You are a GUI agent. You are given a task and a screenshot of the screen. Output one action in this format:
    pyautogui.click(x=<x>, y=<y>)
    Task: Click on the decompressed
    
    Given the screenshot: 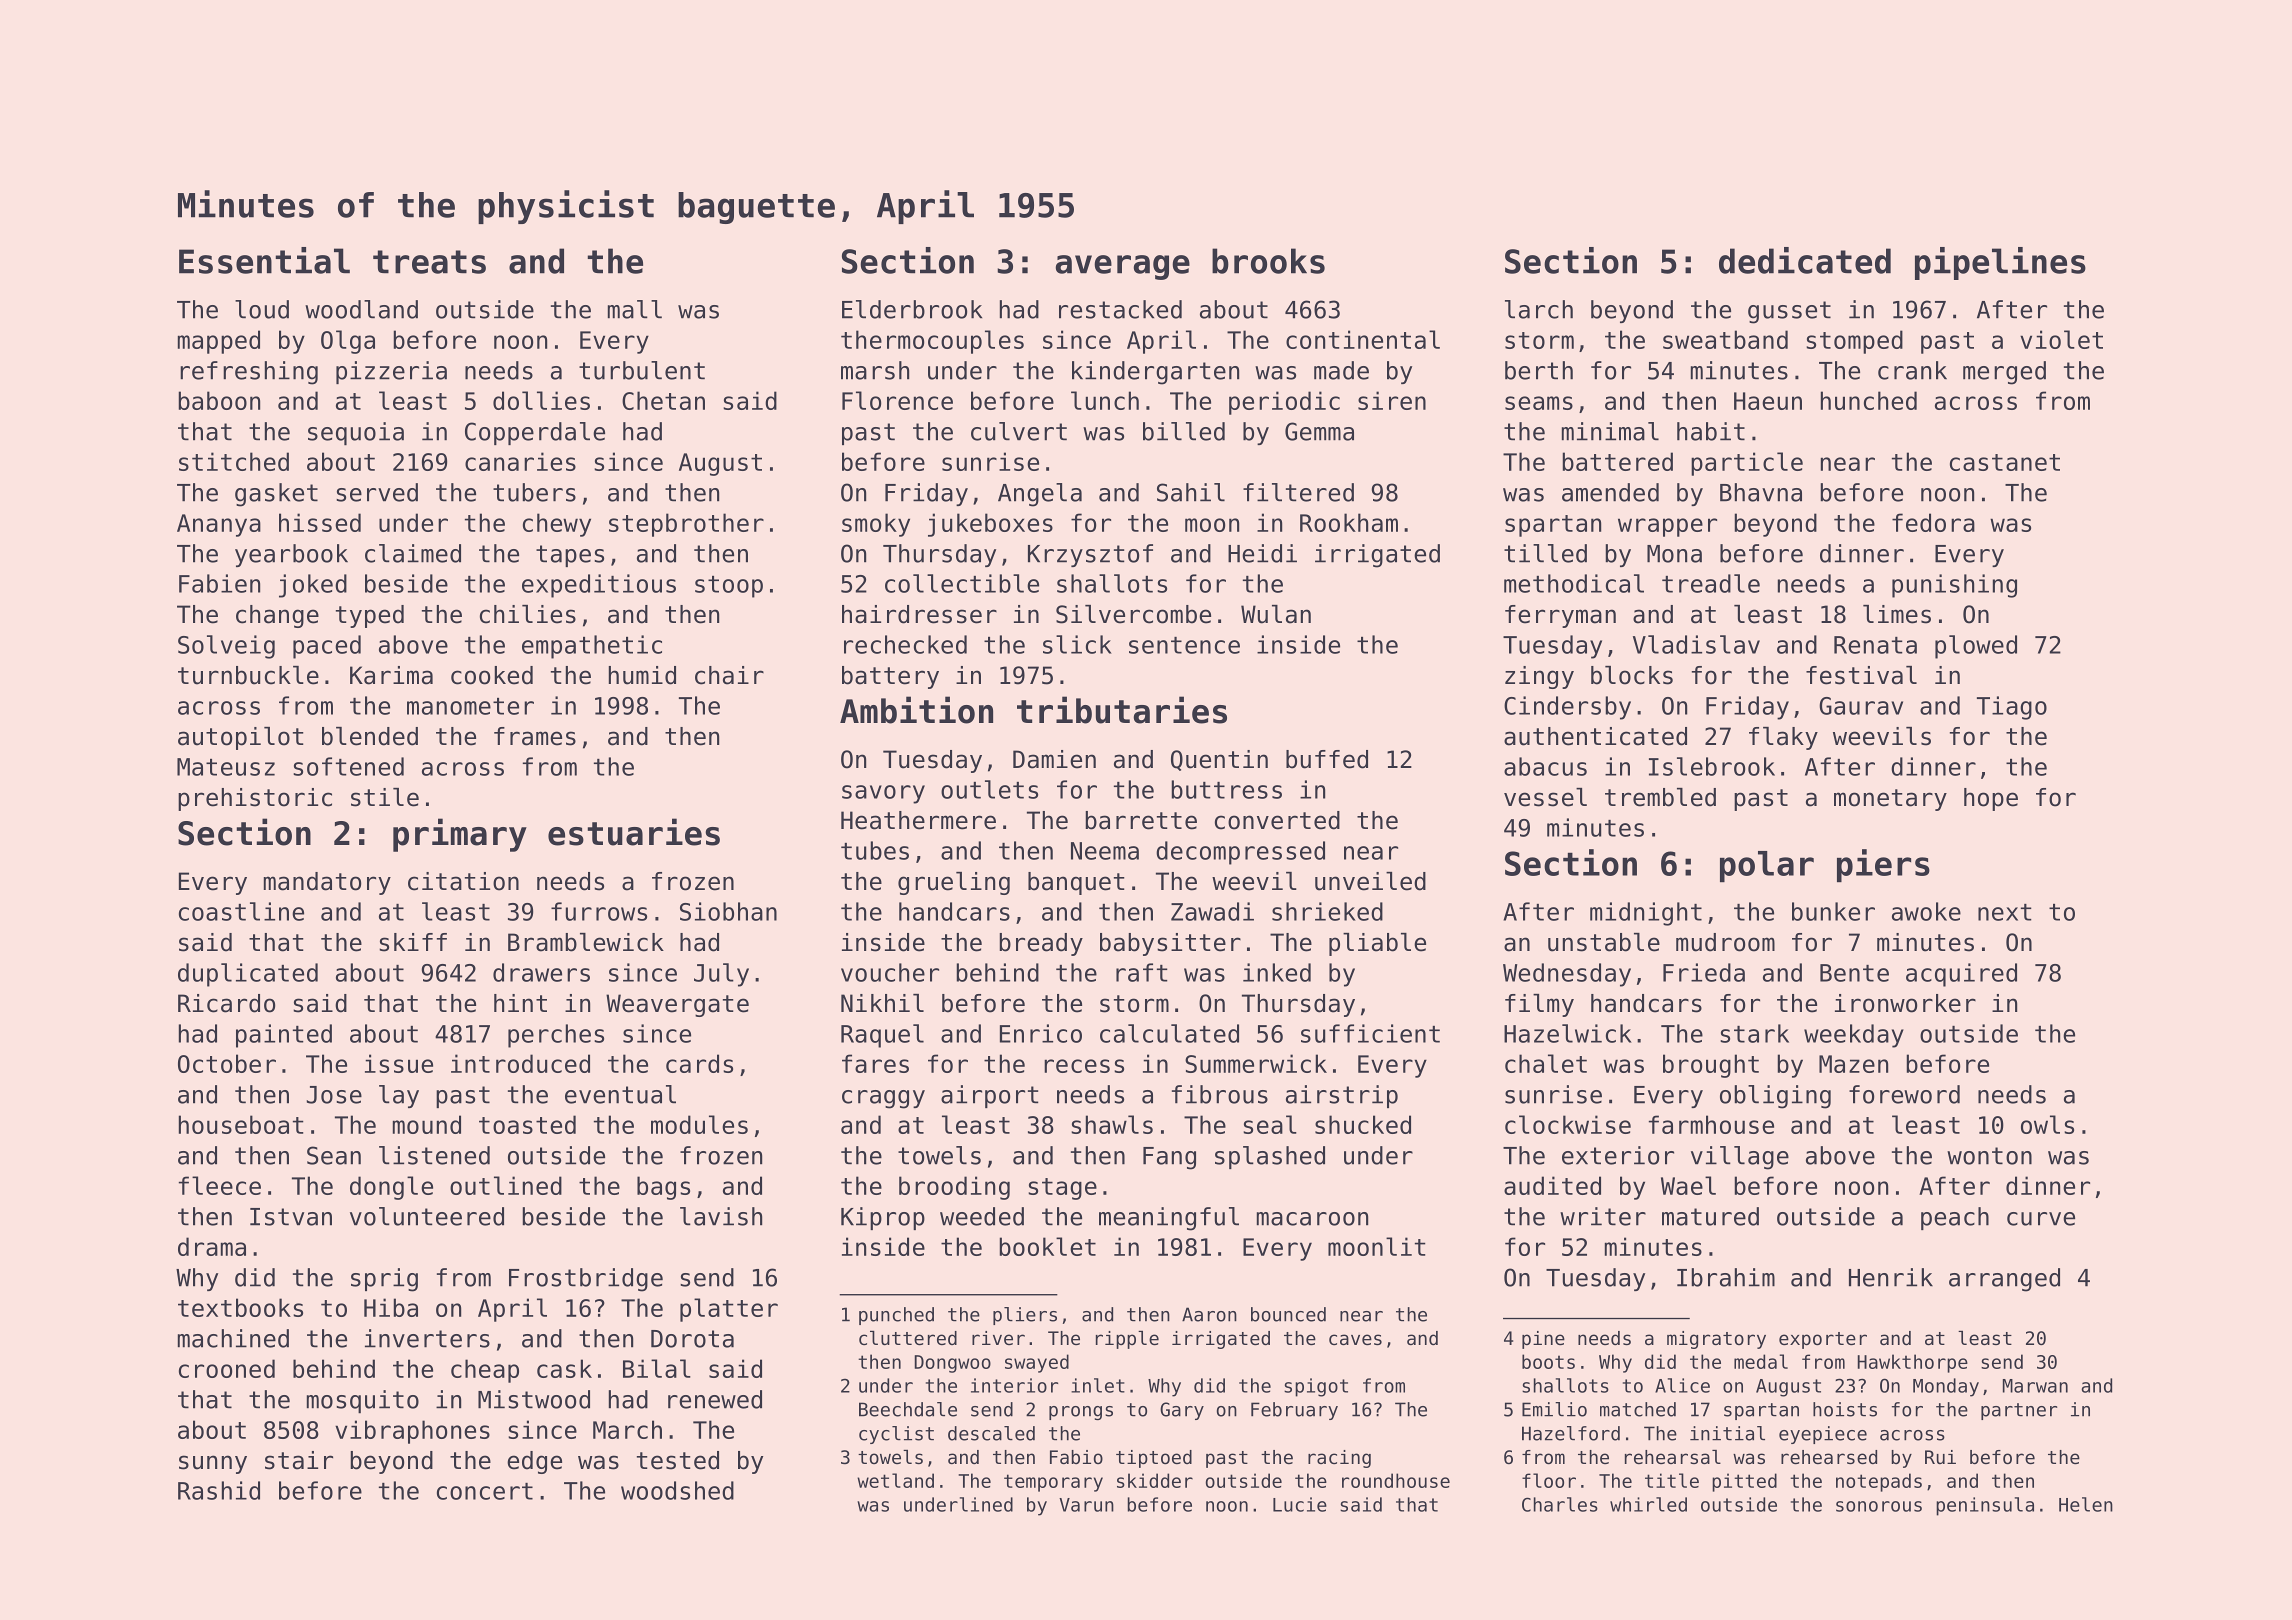 What is the action you would take?
    pyautogui.click(x=1240, y=853)
